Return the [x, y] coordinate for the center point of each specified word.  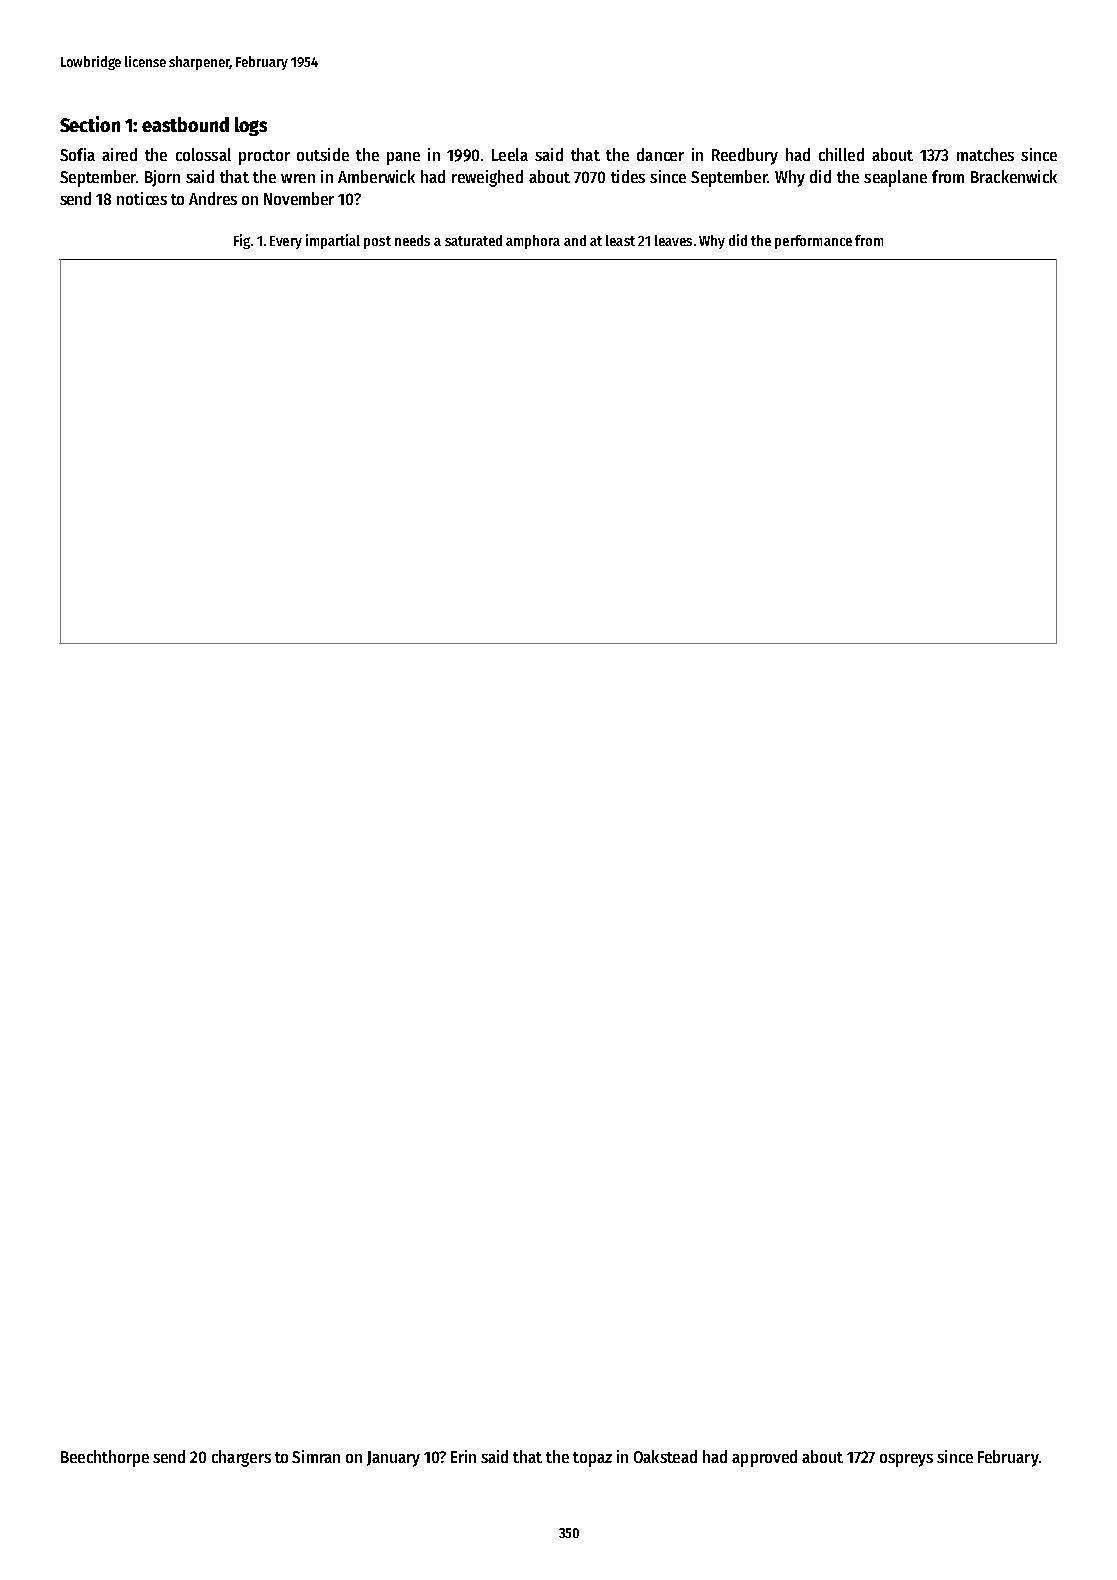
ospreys [906, 1460]
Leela [510, 154]
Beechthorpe [105, 1458]
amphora [533, 242]
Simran [316, 1456]
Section [90, 124]
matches [985, 154]
